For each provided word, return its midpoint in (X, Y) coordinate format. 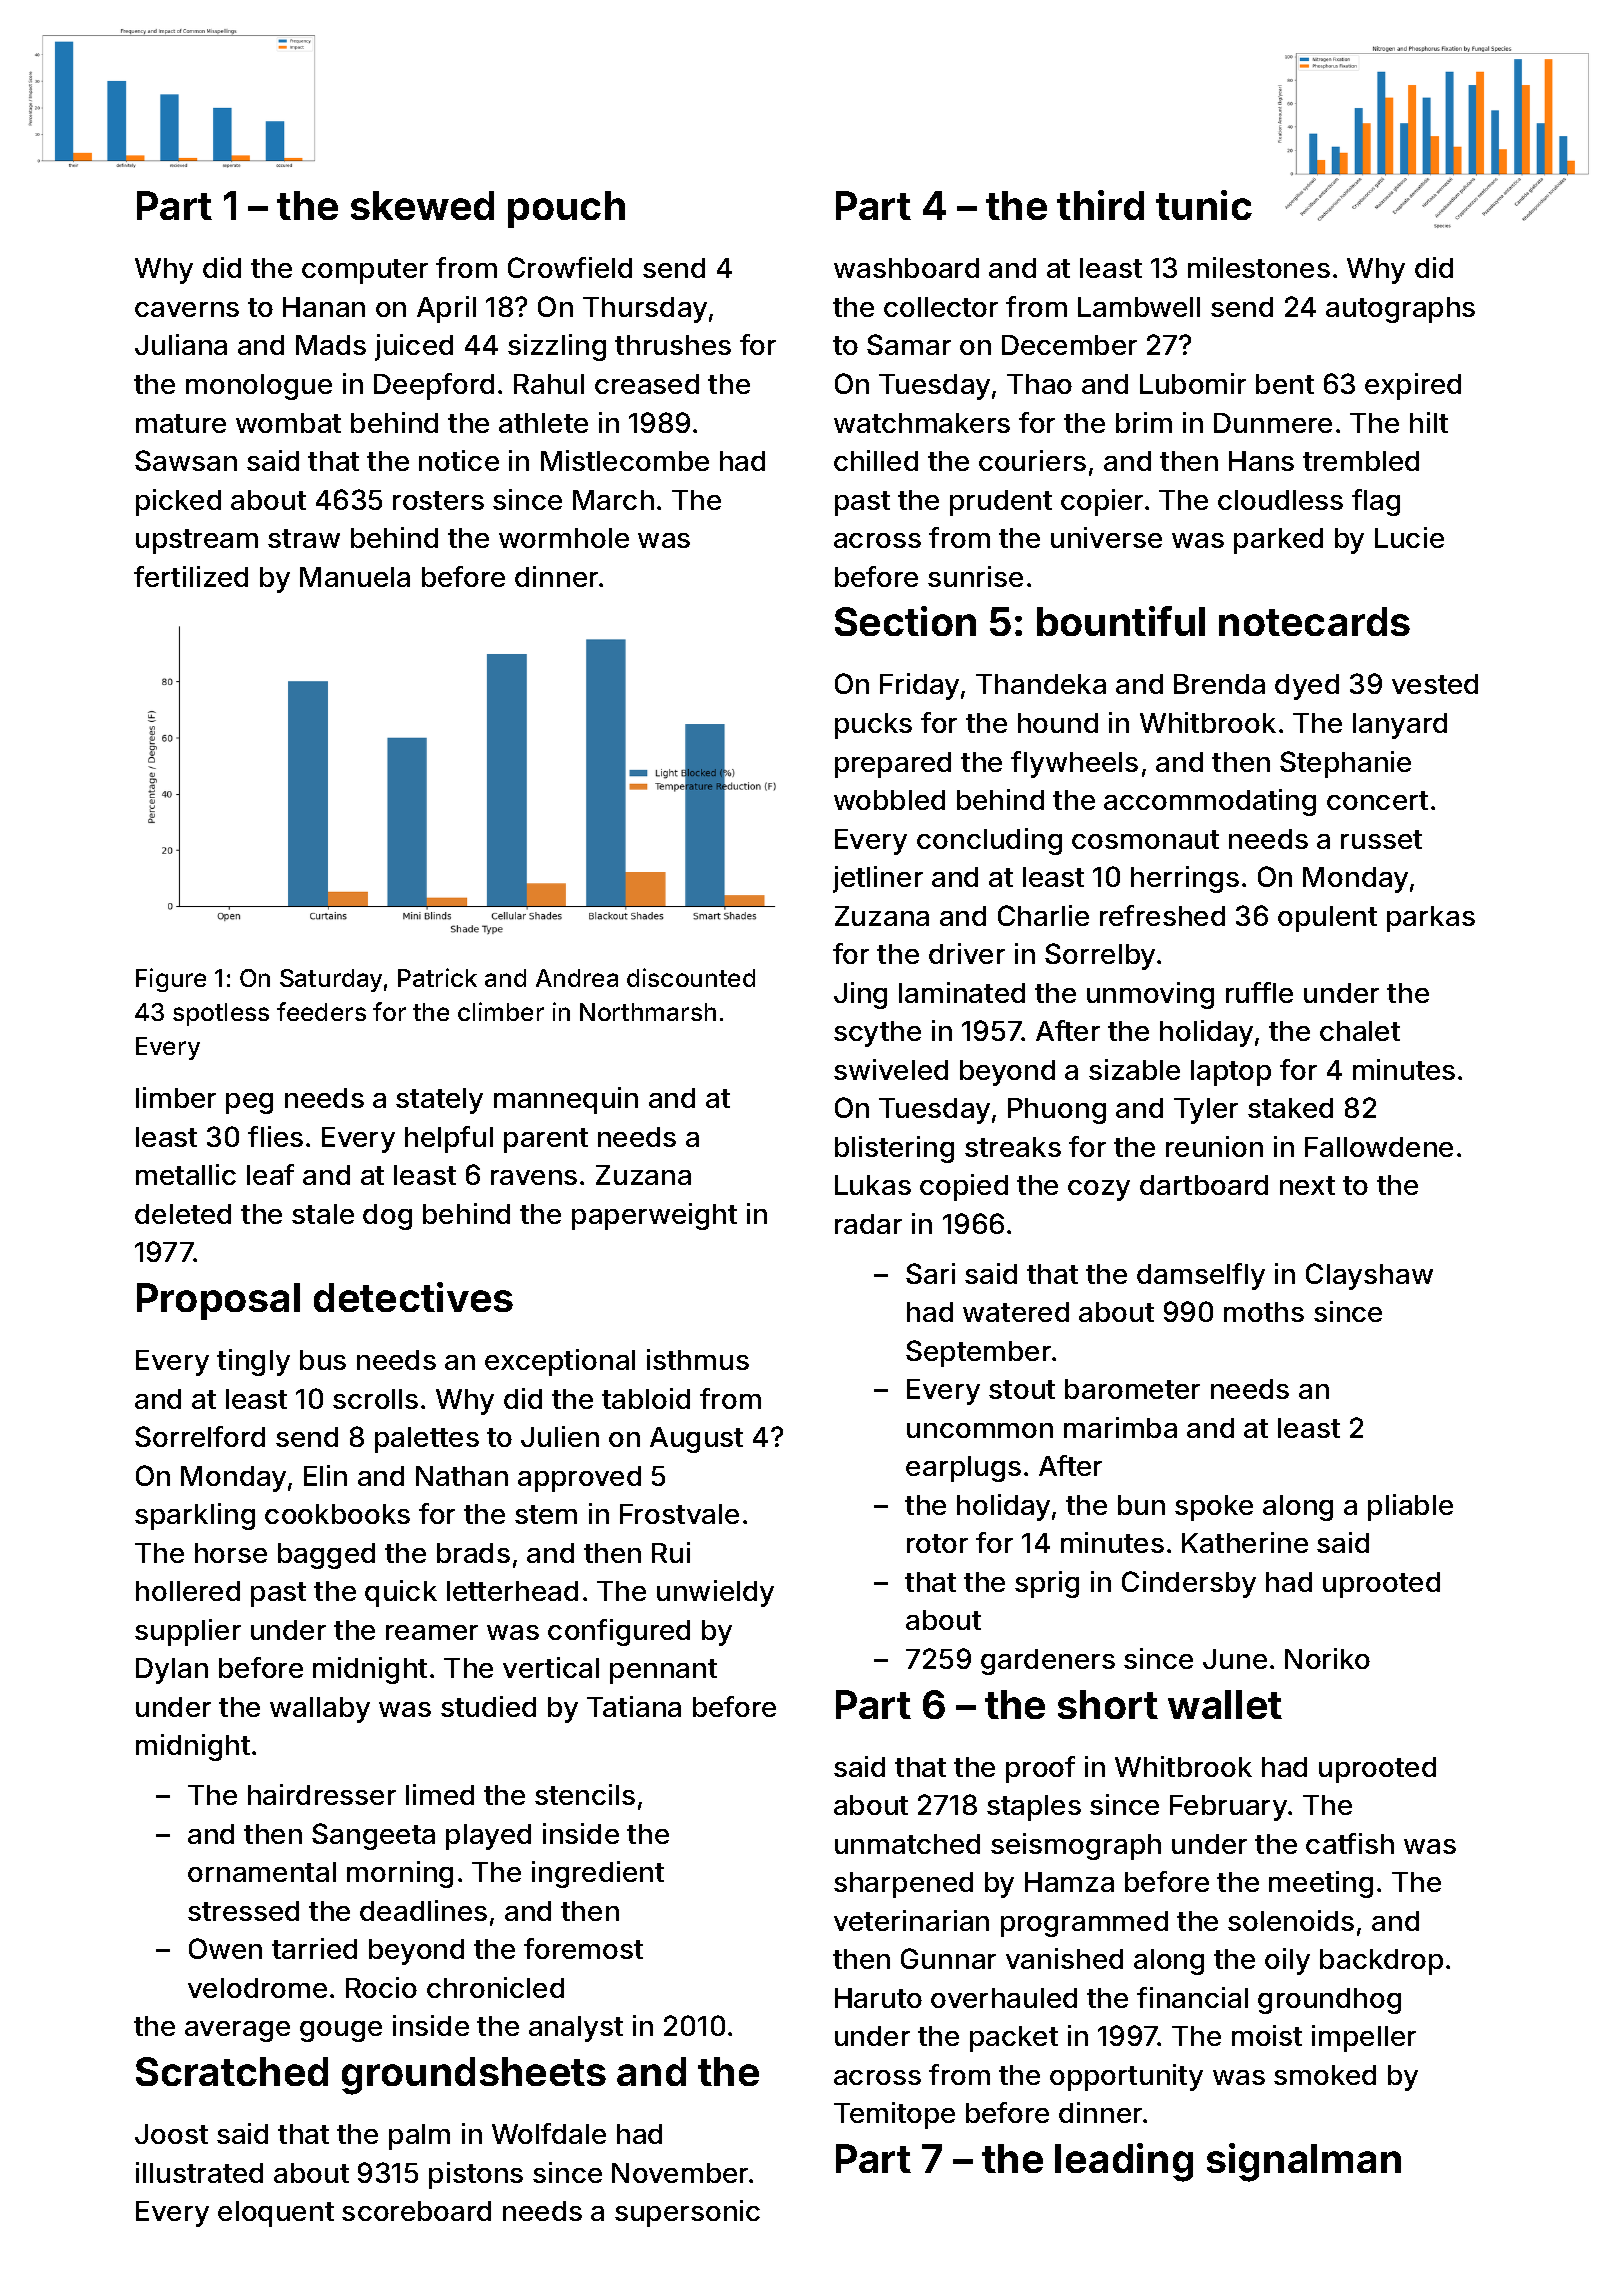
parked (1278, 541)
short (1108, 1704)
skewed (422, 205)
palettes (427, 1440)
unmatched (907, 1844)
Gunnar (948, 1958)
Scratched (232, 2071)
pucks (873, 726)
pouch (566, 209)
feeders (321, 1011)
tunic (1204, 205)
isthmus (698, 1359)
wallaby (320, 1710)
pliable (1410, 1507)
